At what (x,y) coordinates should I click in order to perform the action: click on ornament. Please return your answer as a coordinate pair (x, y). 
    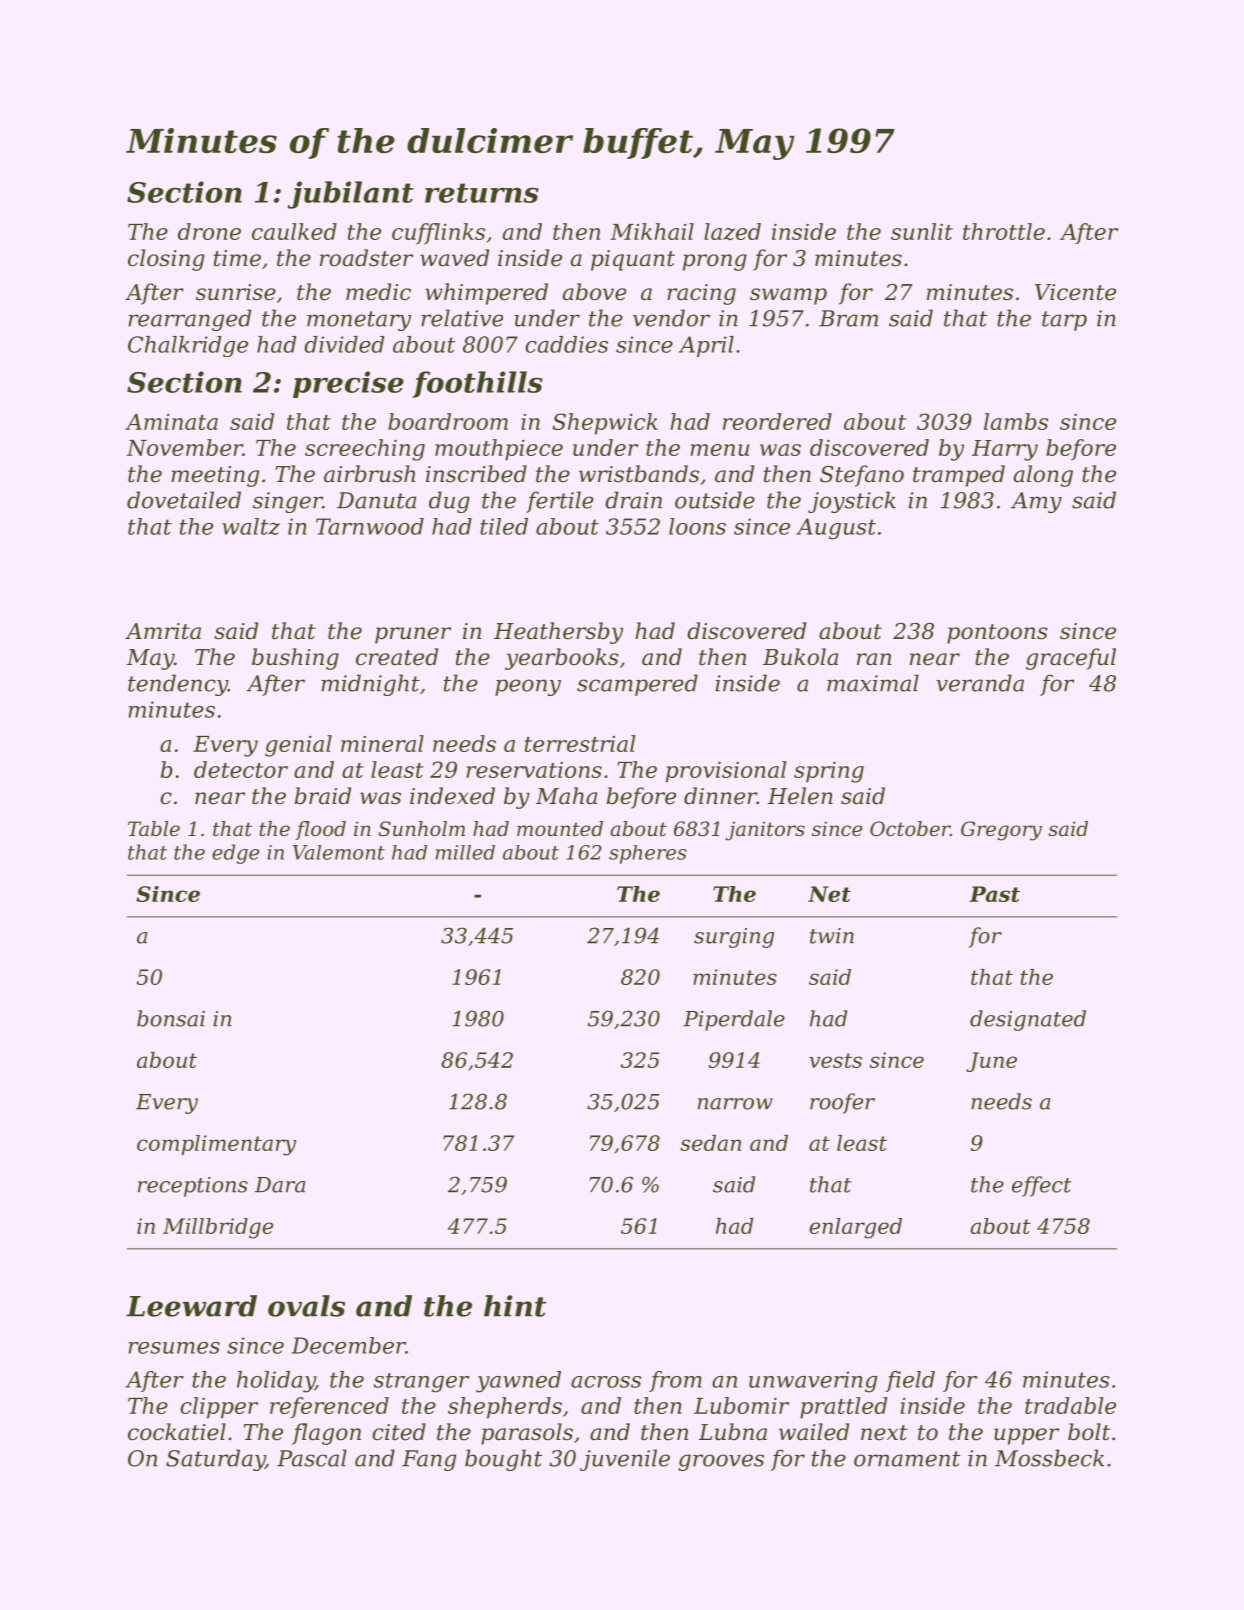
    Looking at the image, I should click on (907, 1459).
